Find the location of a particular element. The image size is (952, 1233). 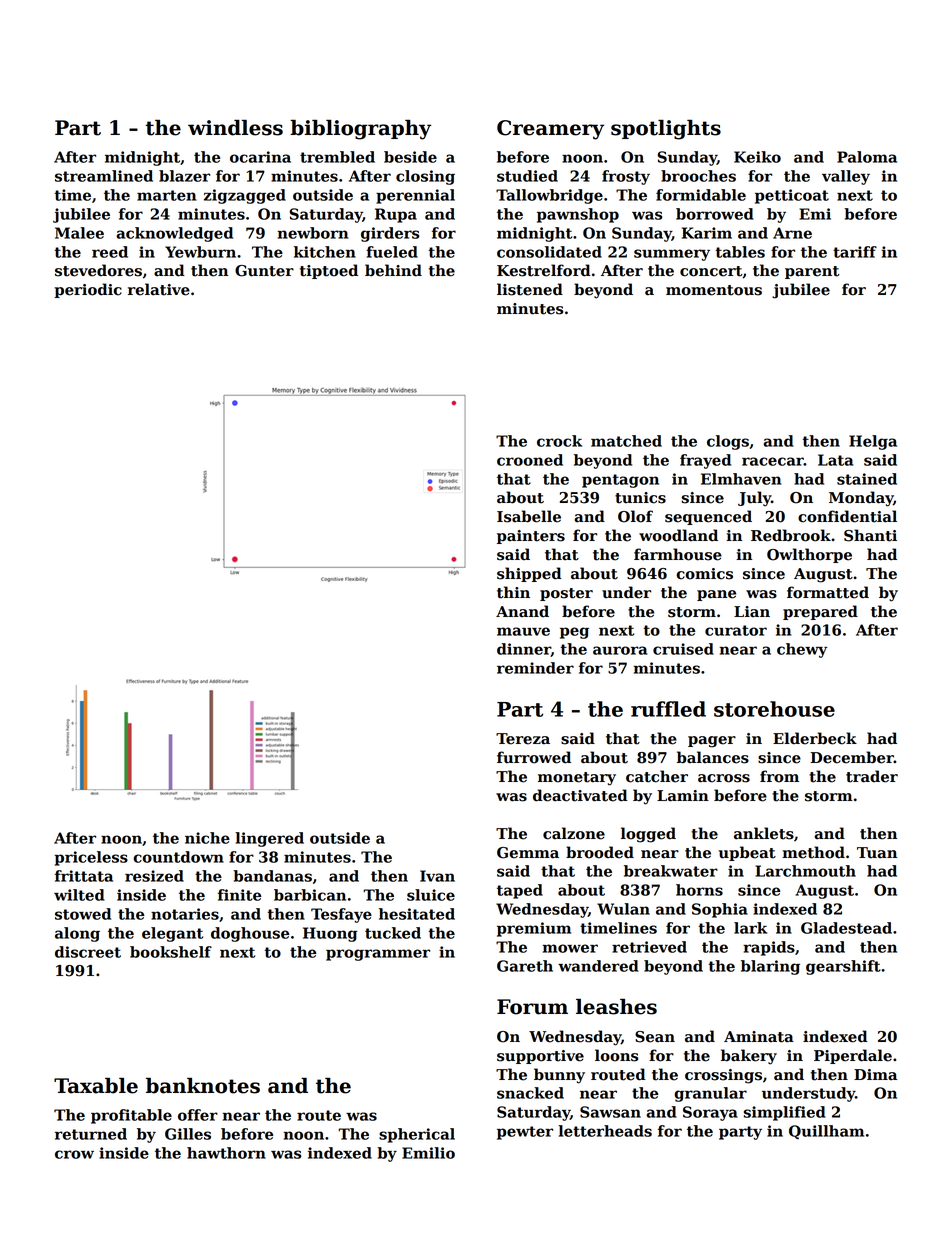

tariff is located at coordinates (855, 252).
